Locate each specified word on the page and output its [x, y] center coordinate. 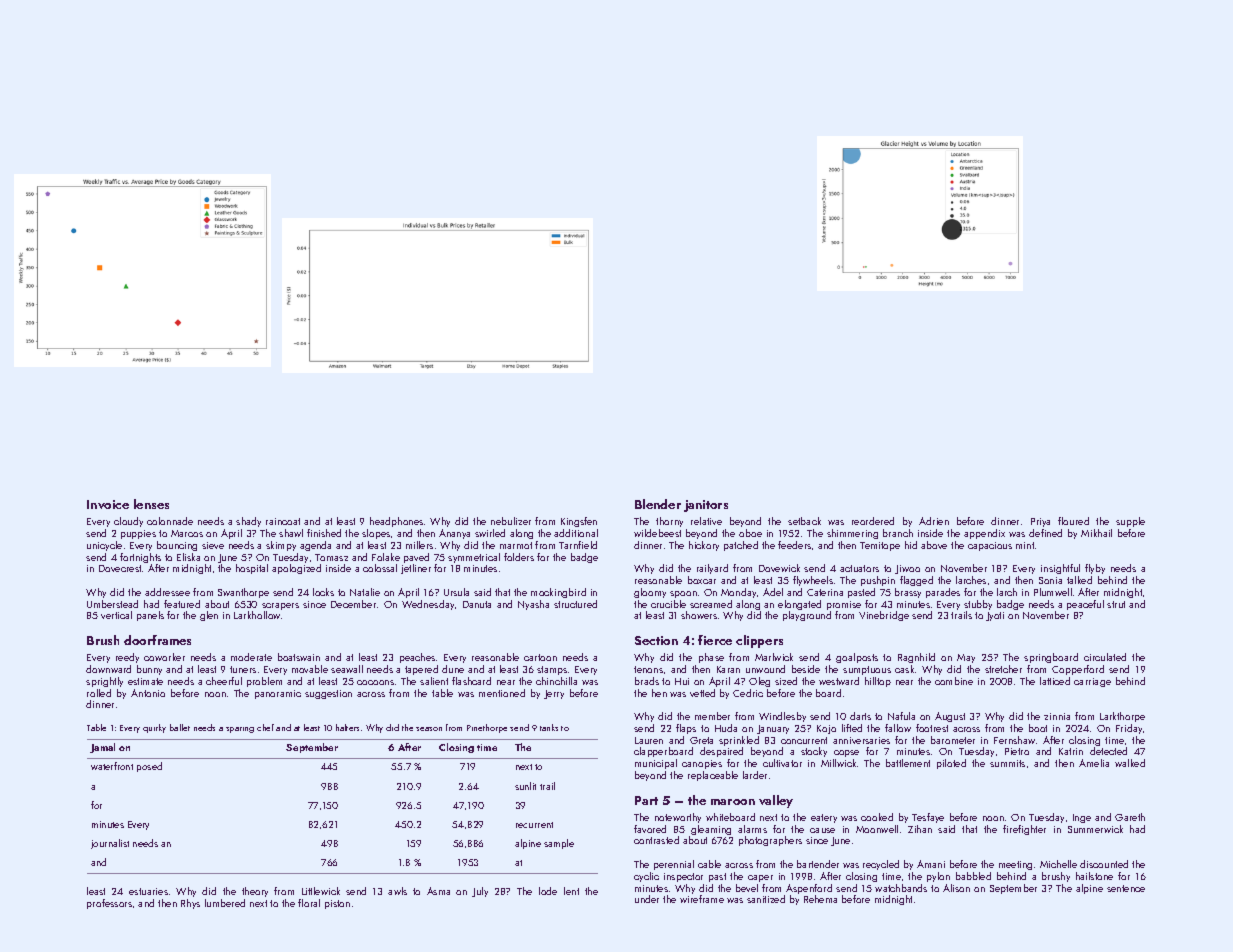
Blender [658, 504]
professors [109, 904]
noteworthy [678, 818]
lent [571, 891]
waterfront [112, 766]
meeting [1015, 865]
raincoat [283, 521]
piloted [951, 764]
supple [1130, 522]
